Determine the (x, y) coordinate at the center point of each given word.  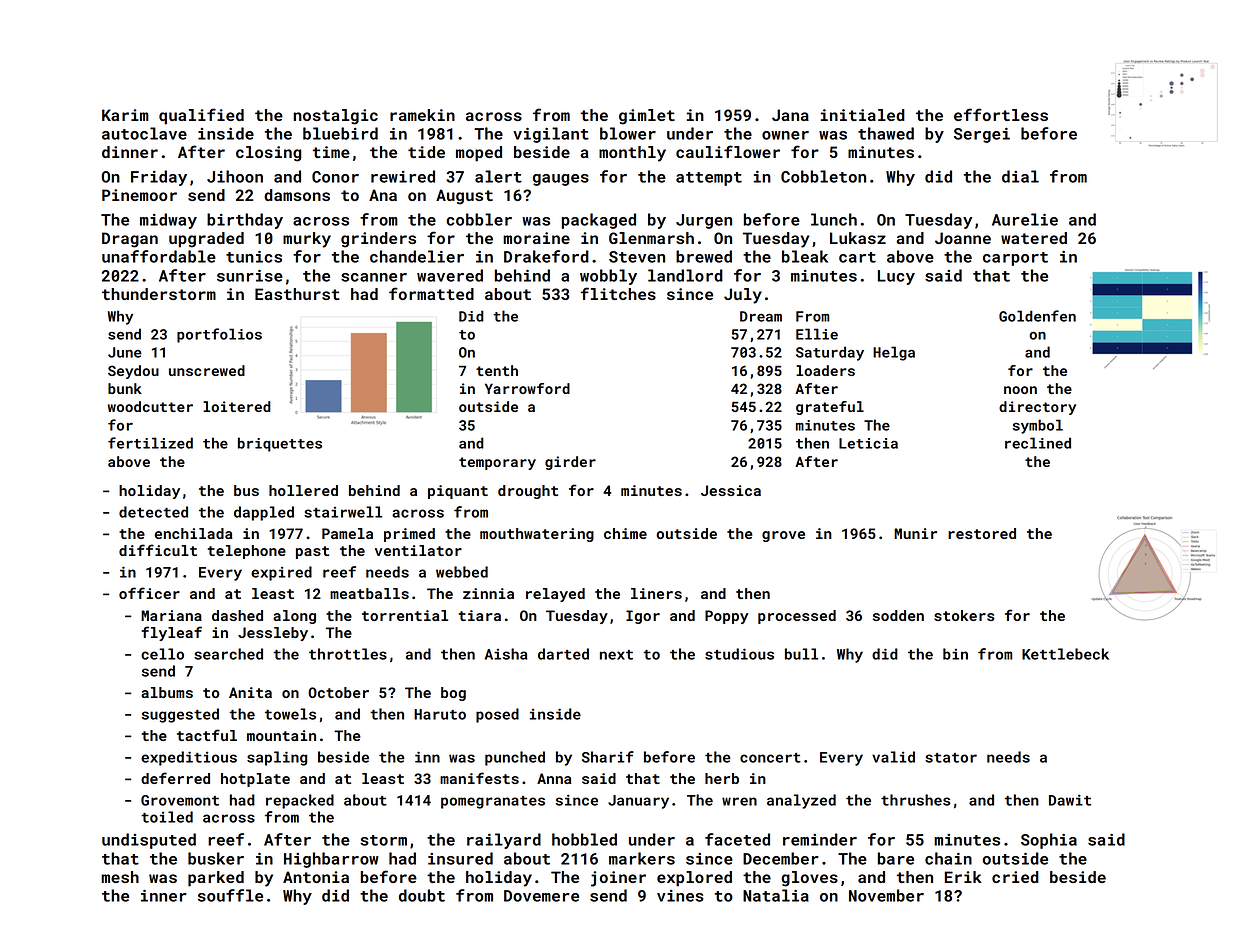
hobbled (584, 839)
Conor (335, 177)
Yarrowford (527, 388)
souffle (230, 895)
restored (982, 533)
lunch (834, 219)
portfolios (219, 335)
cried (1015, 877)
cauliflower (728, 151)
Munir (915, 533)
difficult (158, 550)
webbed (462, 572)
